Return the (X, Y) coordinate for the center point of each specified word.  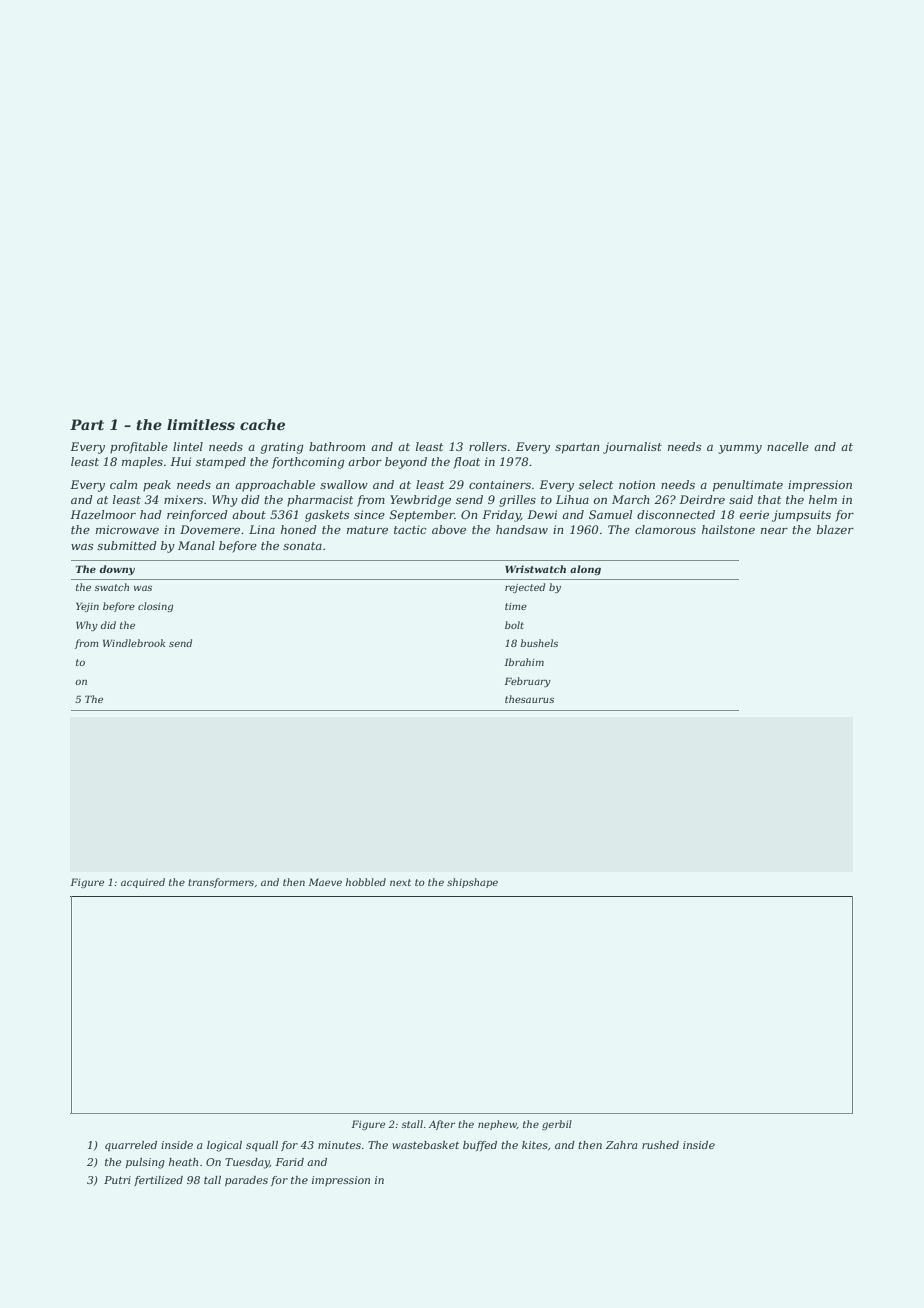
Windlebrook (134, 643)
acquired (143, 883)
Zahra (621, 1145)
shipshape (472, 883)
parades (246, 1181)
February (527, 682)
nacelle (788, 446)
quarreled (131, 1146)
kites (535, 1145)
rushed (660, 1145)
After (442, 1125)
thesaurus (529, 699)
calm (123, 484)
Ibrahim (524, 662)
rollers (488, 446)
